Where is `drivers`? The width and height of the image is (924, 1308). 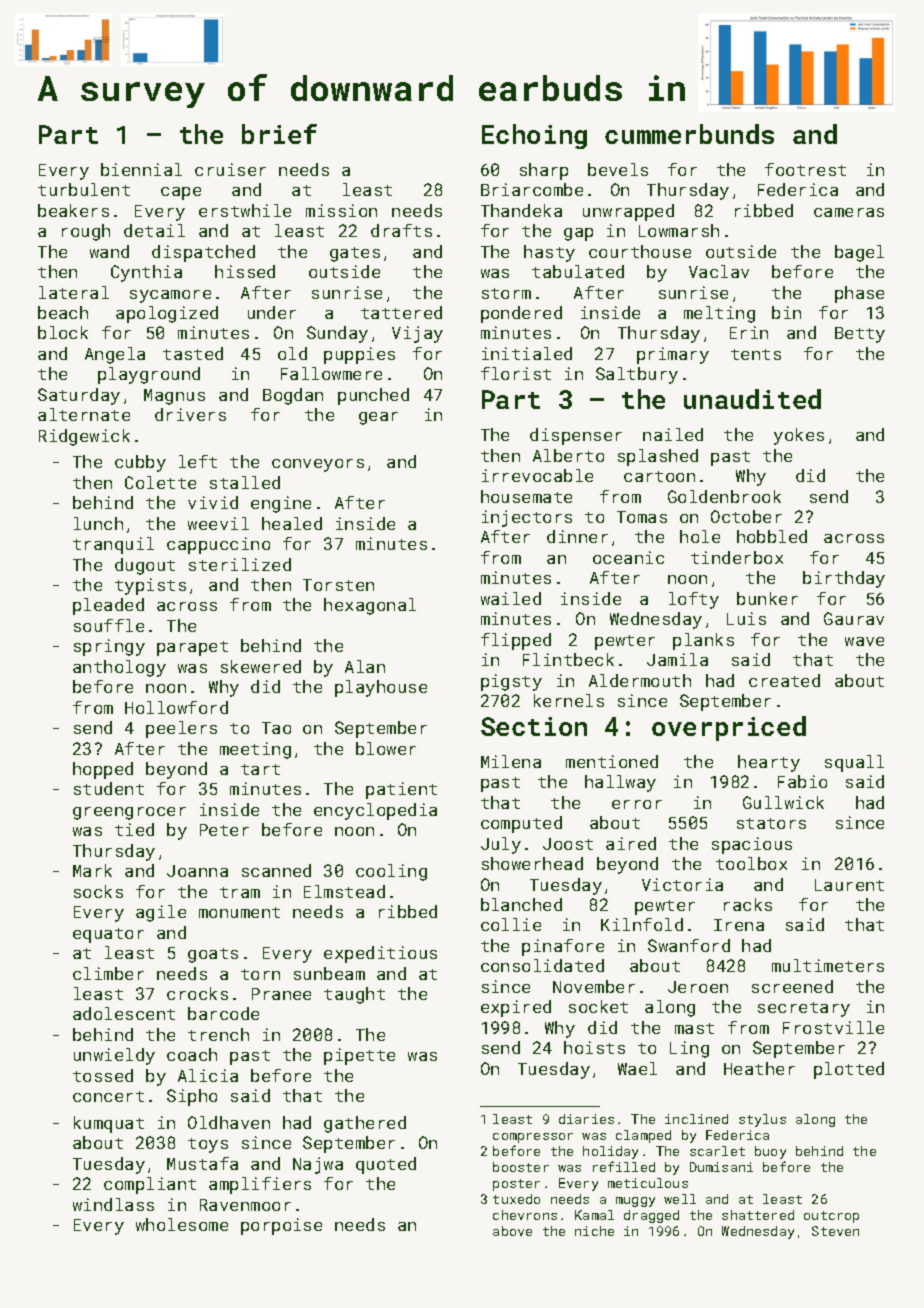
drivers is located at coordinates (190, 414).
